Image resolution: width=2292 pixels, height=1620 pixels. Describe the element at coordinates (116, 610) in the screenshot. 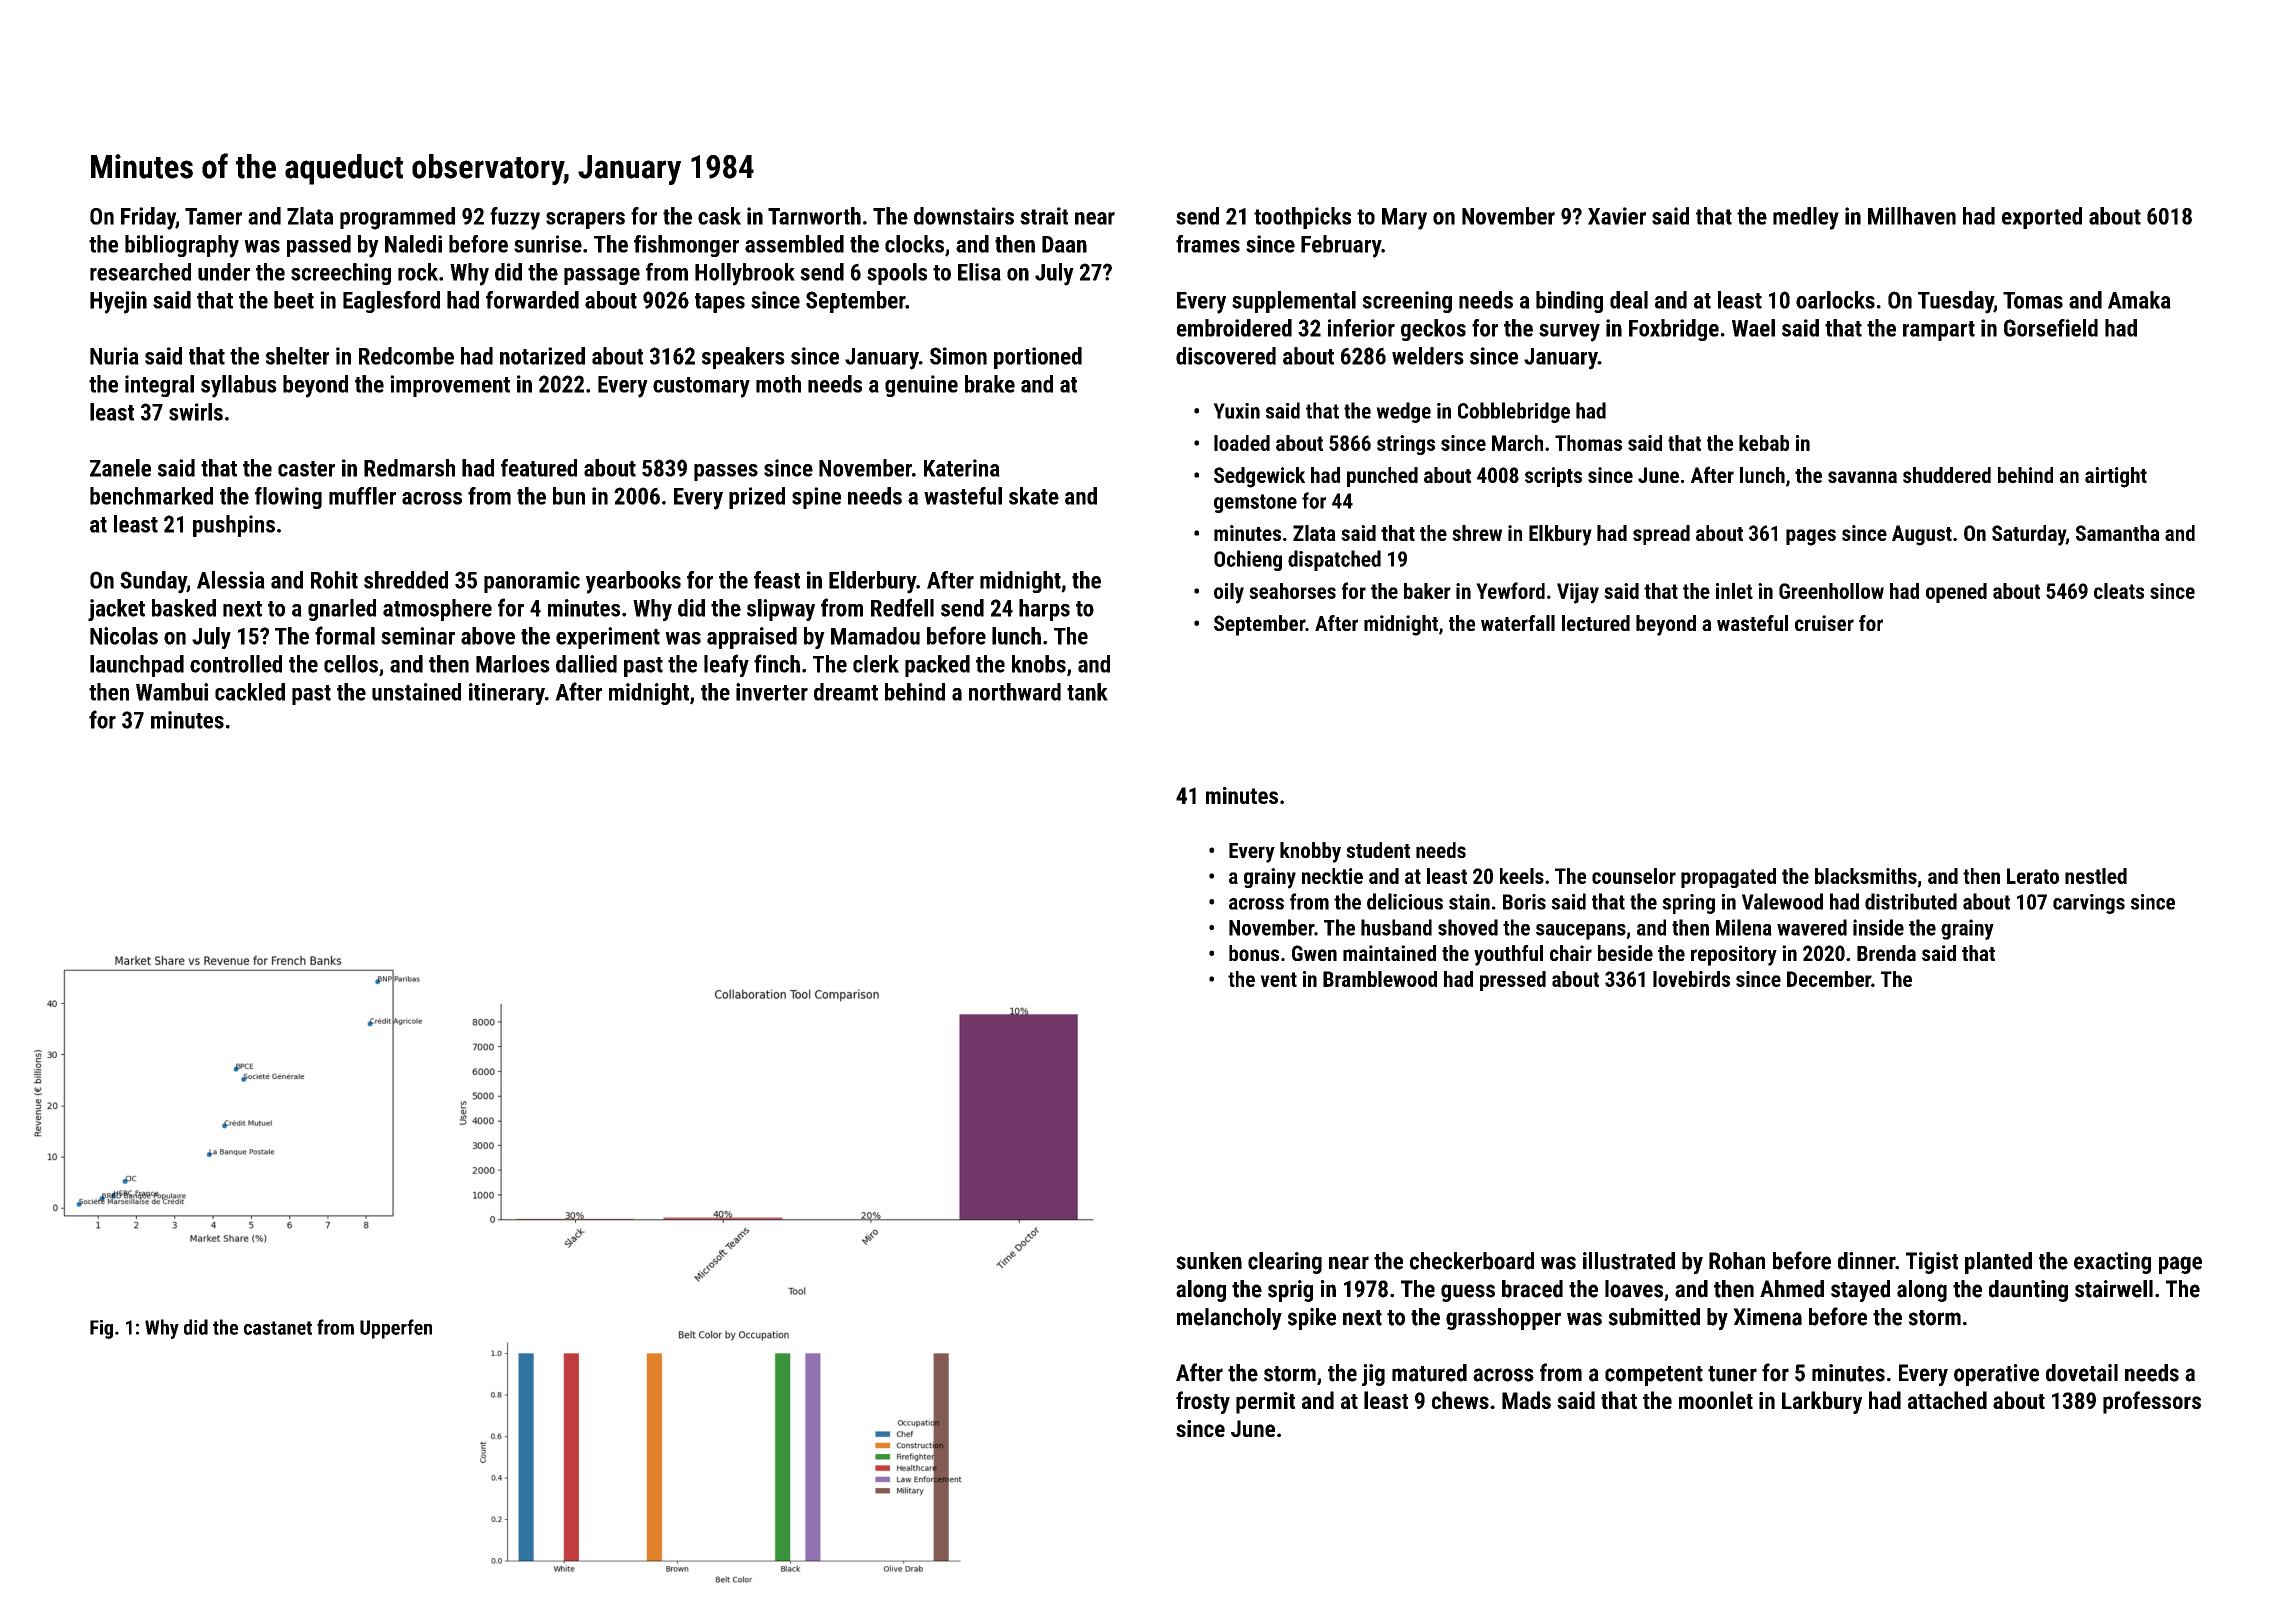

I see `jacket` at that location.
